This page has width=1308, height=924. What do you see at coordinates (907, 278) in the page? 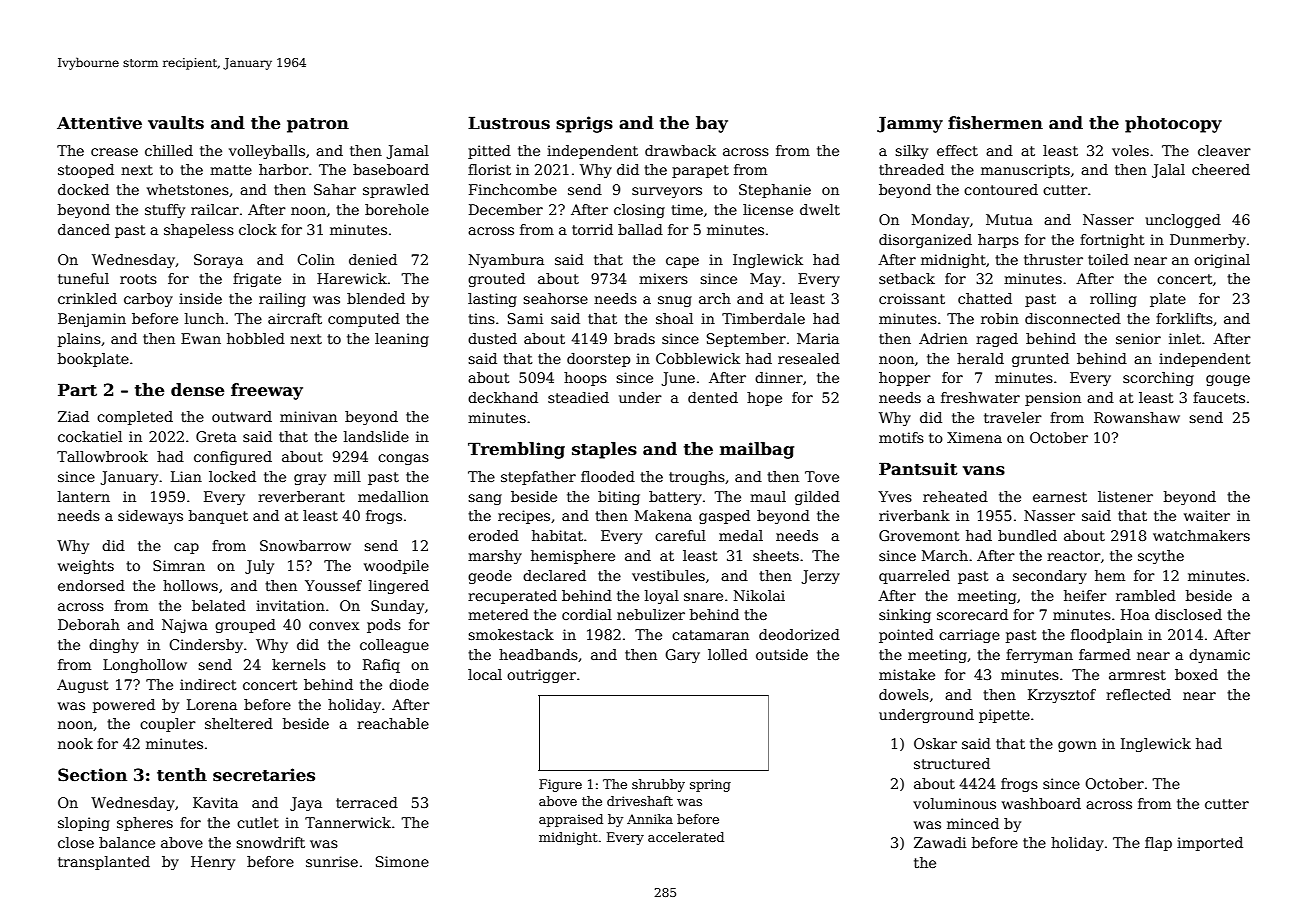
I see `setback` at bounding box center [907, 278].
